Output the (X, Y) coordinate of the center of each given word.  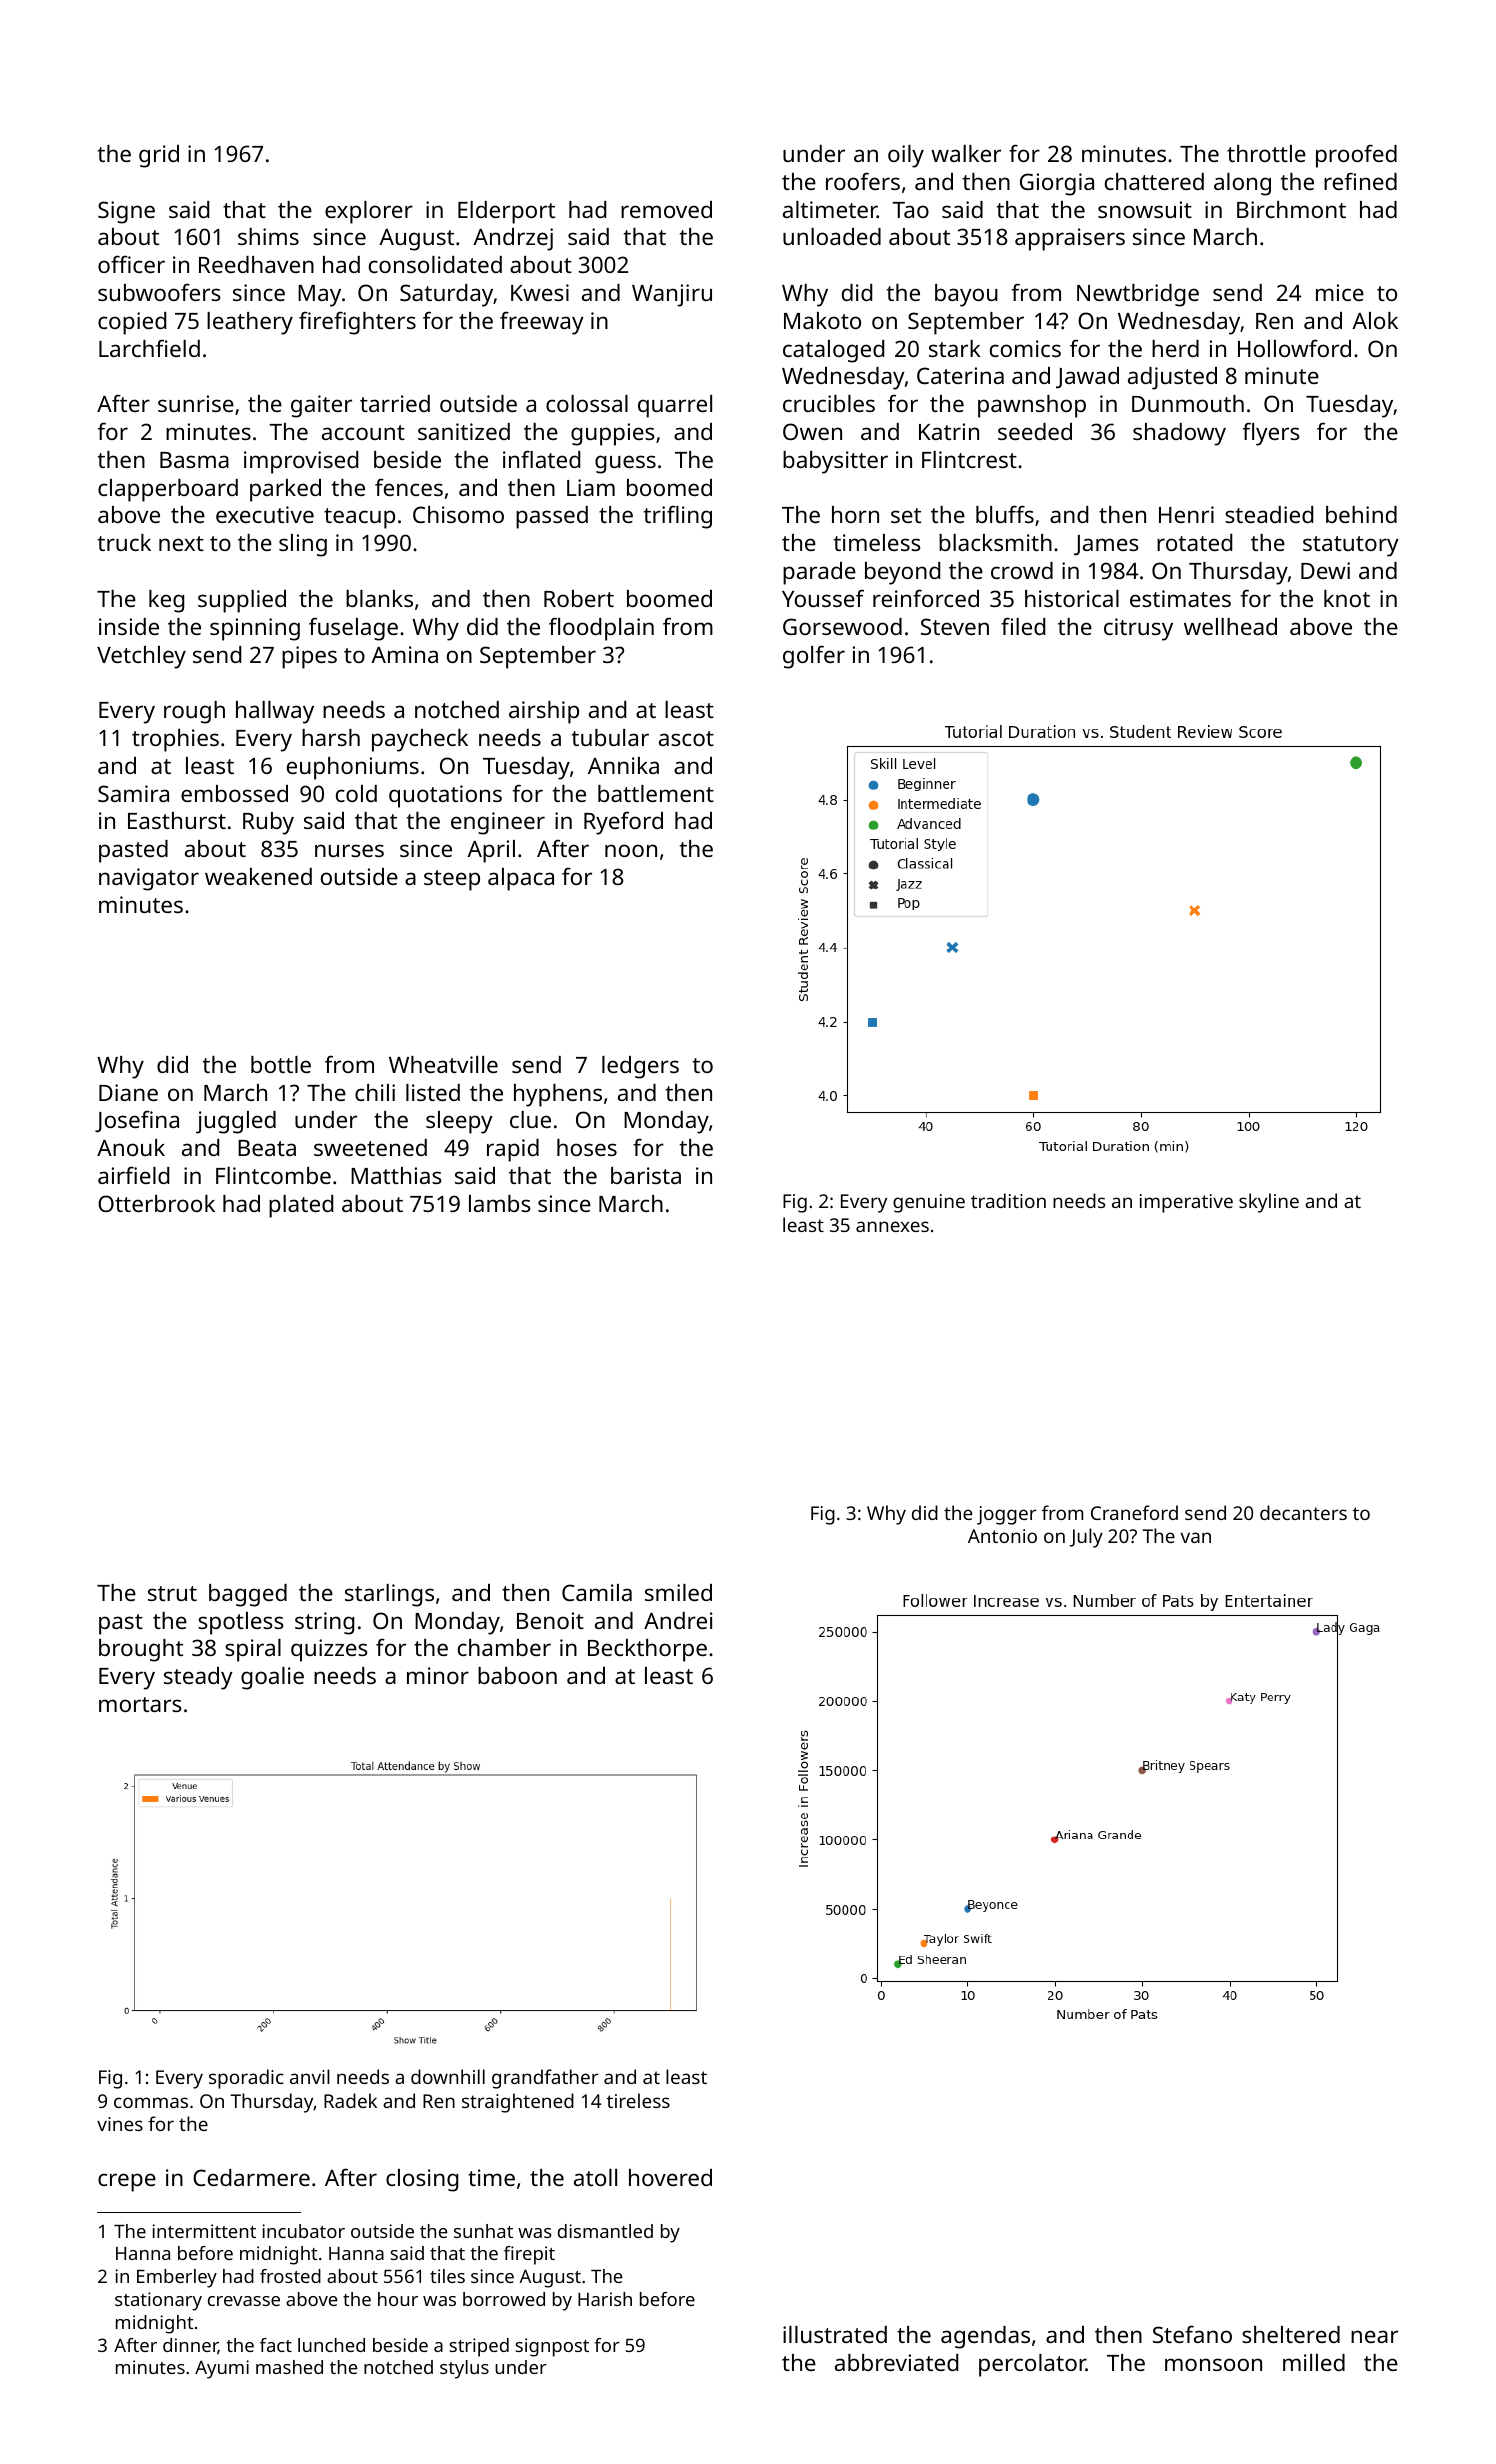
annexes (892, 1226)
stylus (464, 2369)
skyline (1269, 1203)
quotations (445, 796)
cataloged (833, 351)
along (1242, 184)
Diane (128, 1092)
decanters (1303, 1512)
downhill (448, 2076)
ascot (686, 738)
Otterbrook (156, 1203)
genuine (929, 1203)
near (1374, 2336)
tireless (638, 2100)
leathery (250, 323)
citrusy (1138, 629)
